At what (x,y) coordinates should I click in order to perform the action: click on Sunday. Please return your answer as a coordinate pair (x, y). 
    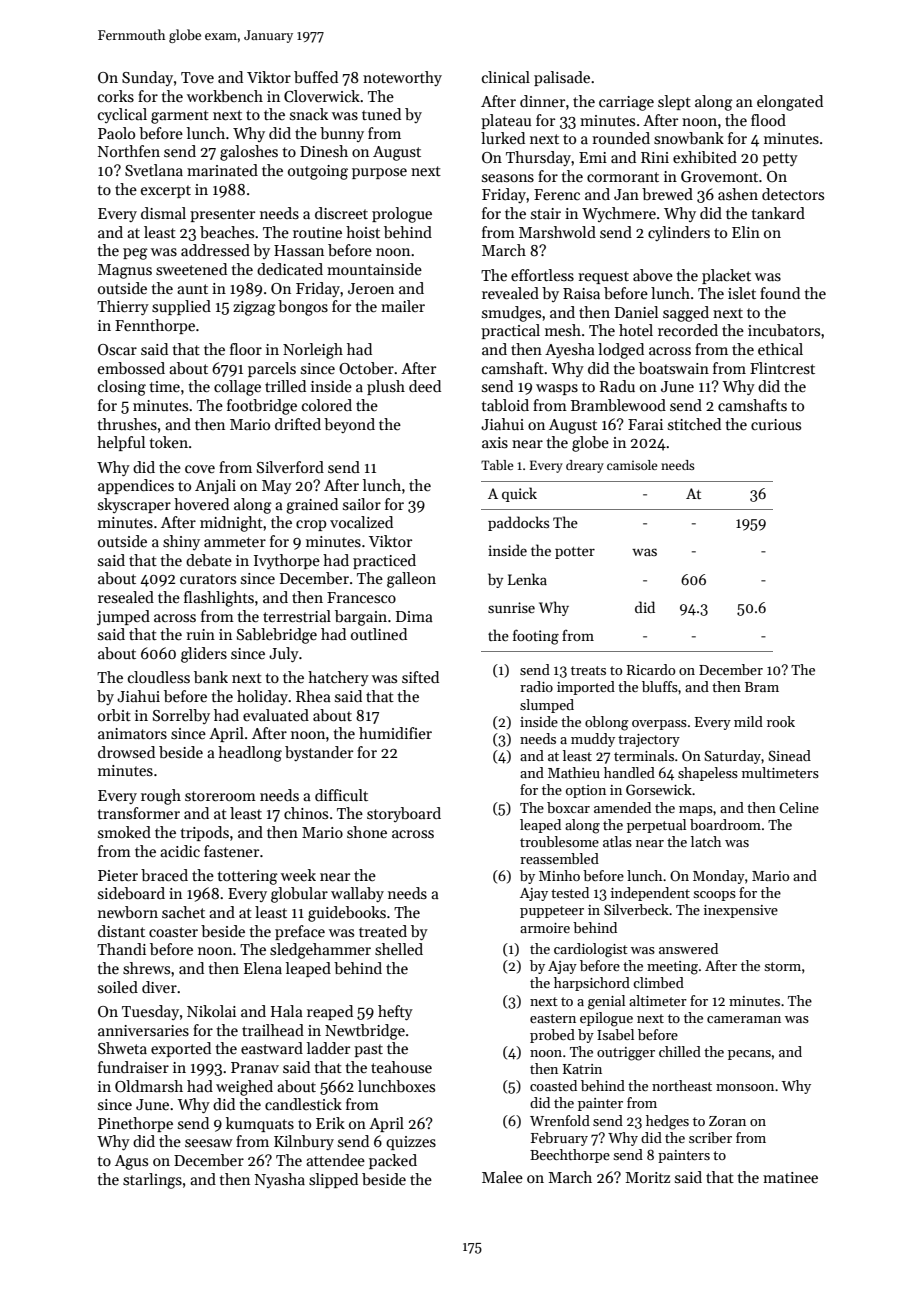
    Looking at the image, I should click on (147, 78).
